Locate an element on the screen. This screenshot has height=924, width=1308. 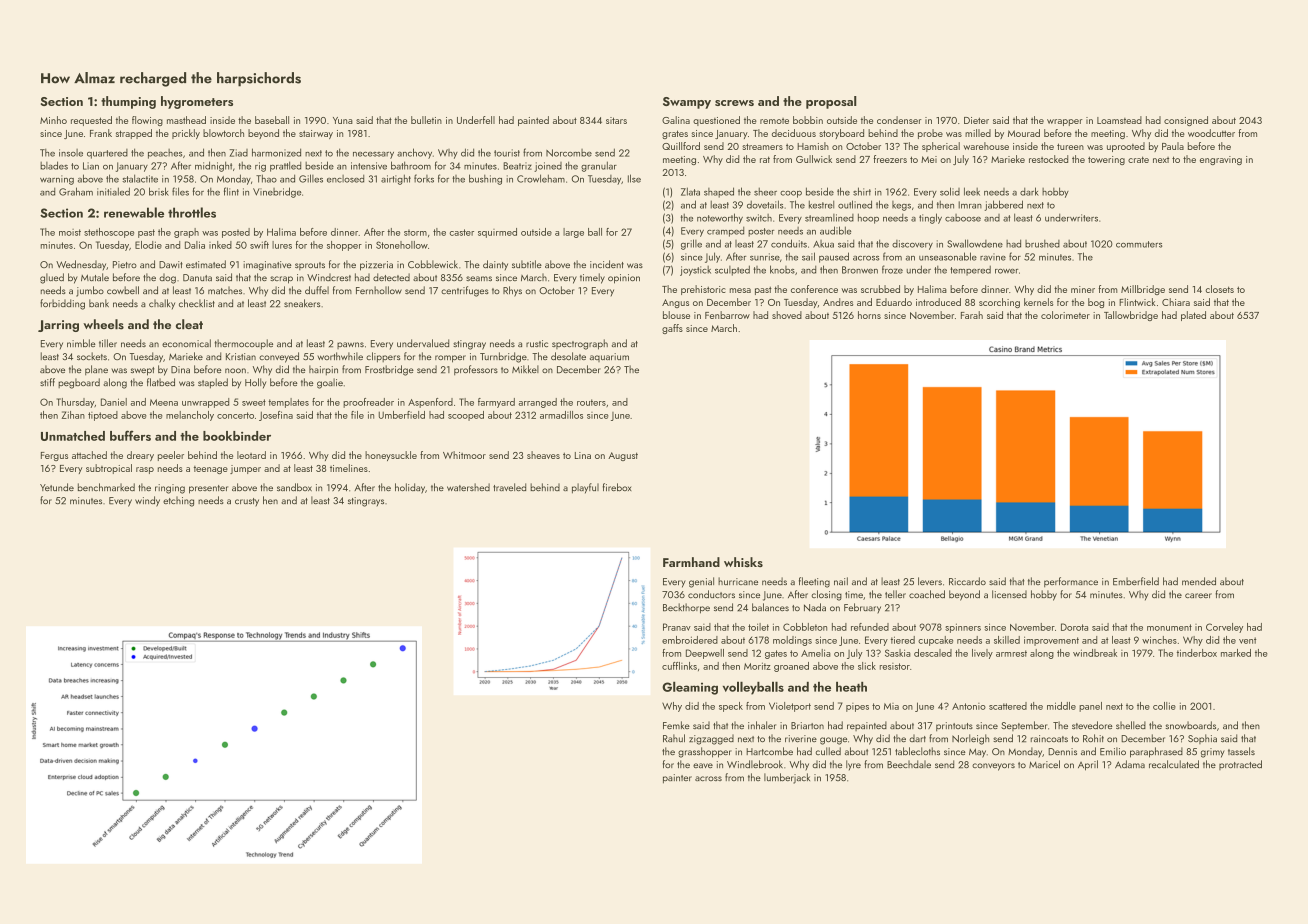
wrapper is located at coordinates (1065, 122).
